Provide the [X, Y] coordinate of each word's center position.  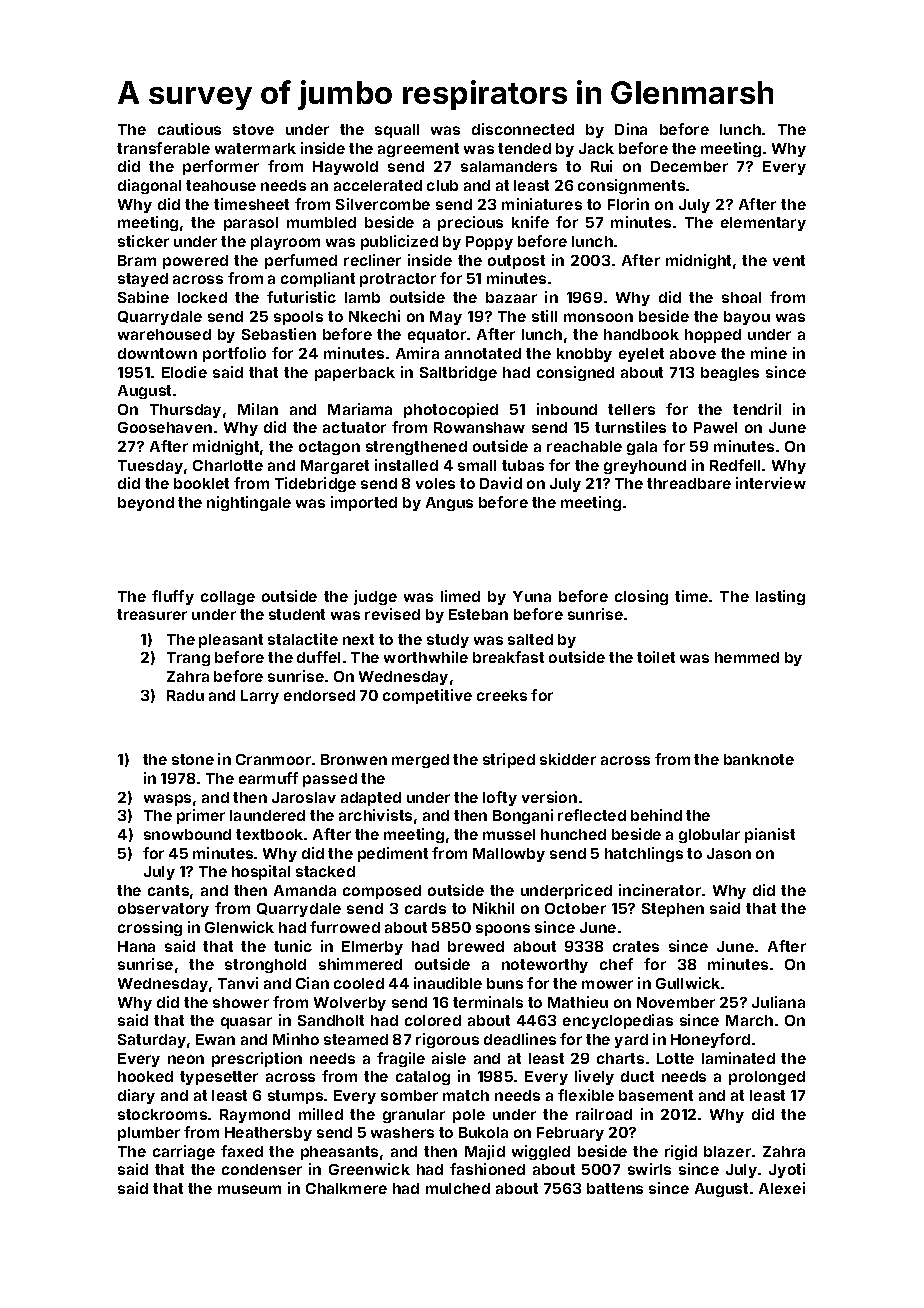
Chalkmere [346, 1188]
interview [771, 483]
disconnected [523, 129]
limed [460, 596]
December [689, 166]
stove [253, 129]
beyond [146, 504]
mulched [458, 1188]
